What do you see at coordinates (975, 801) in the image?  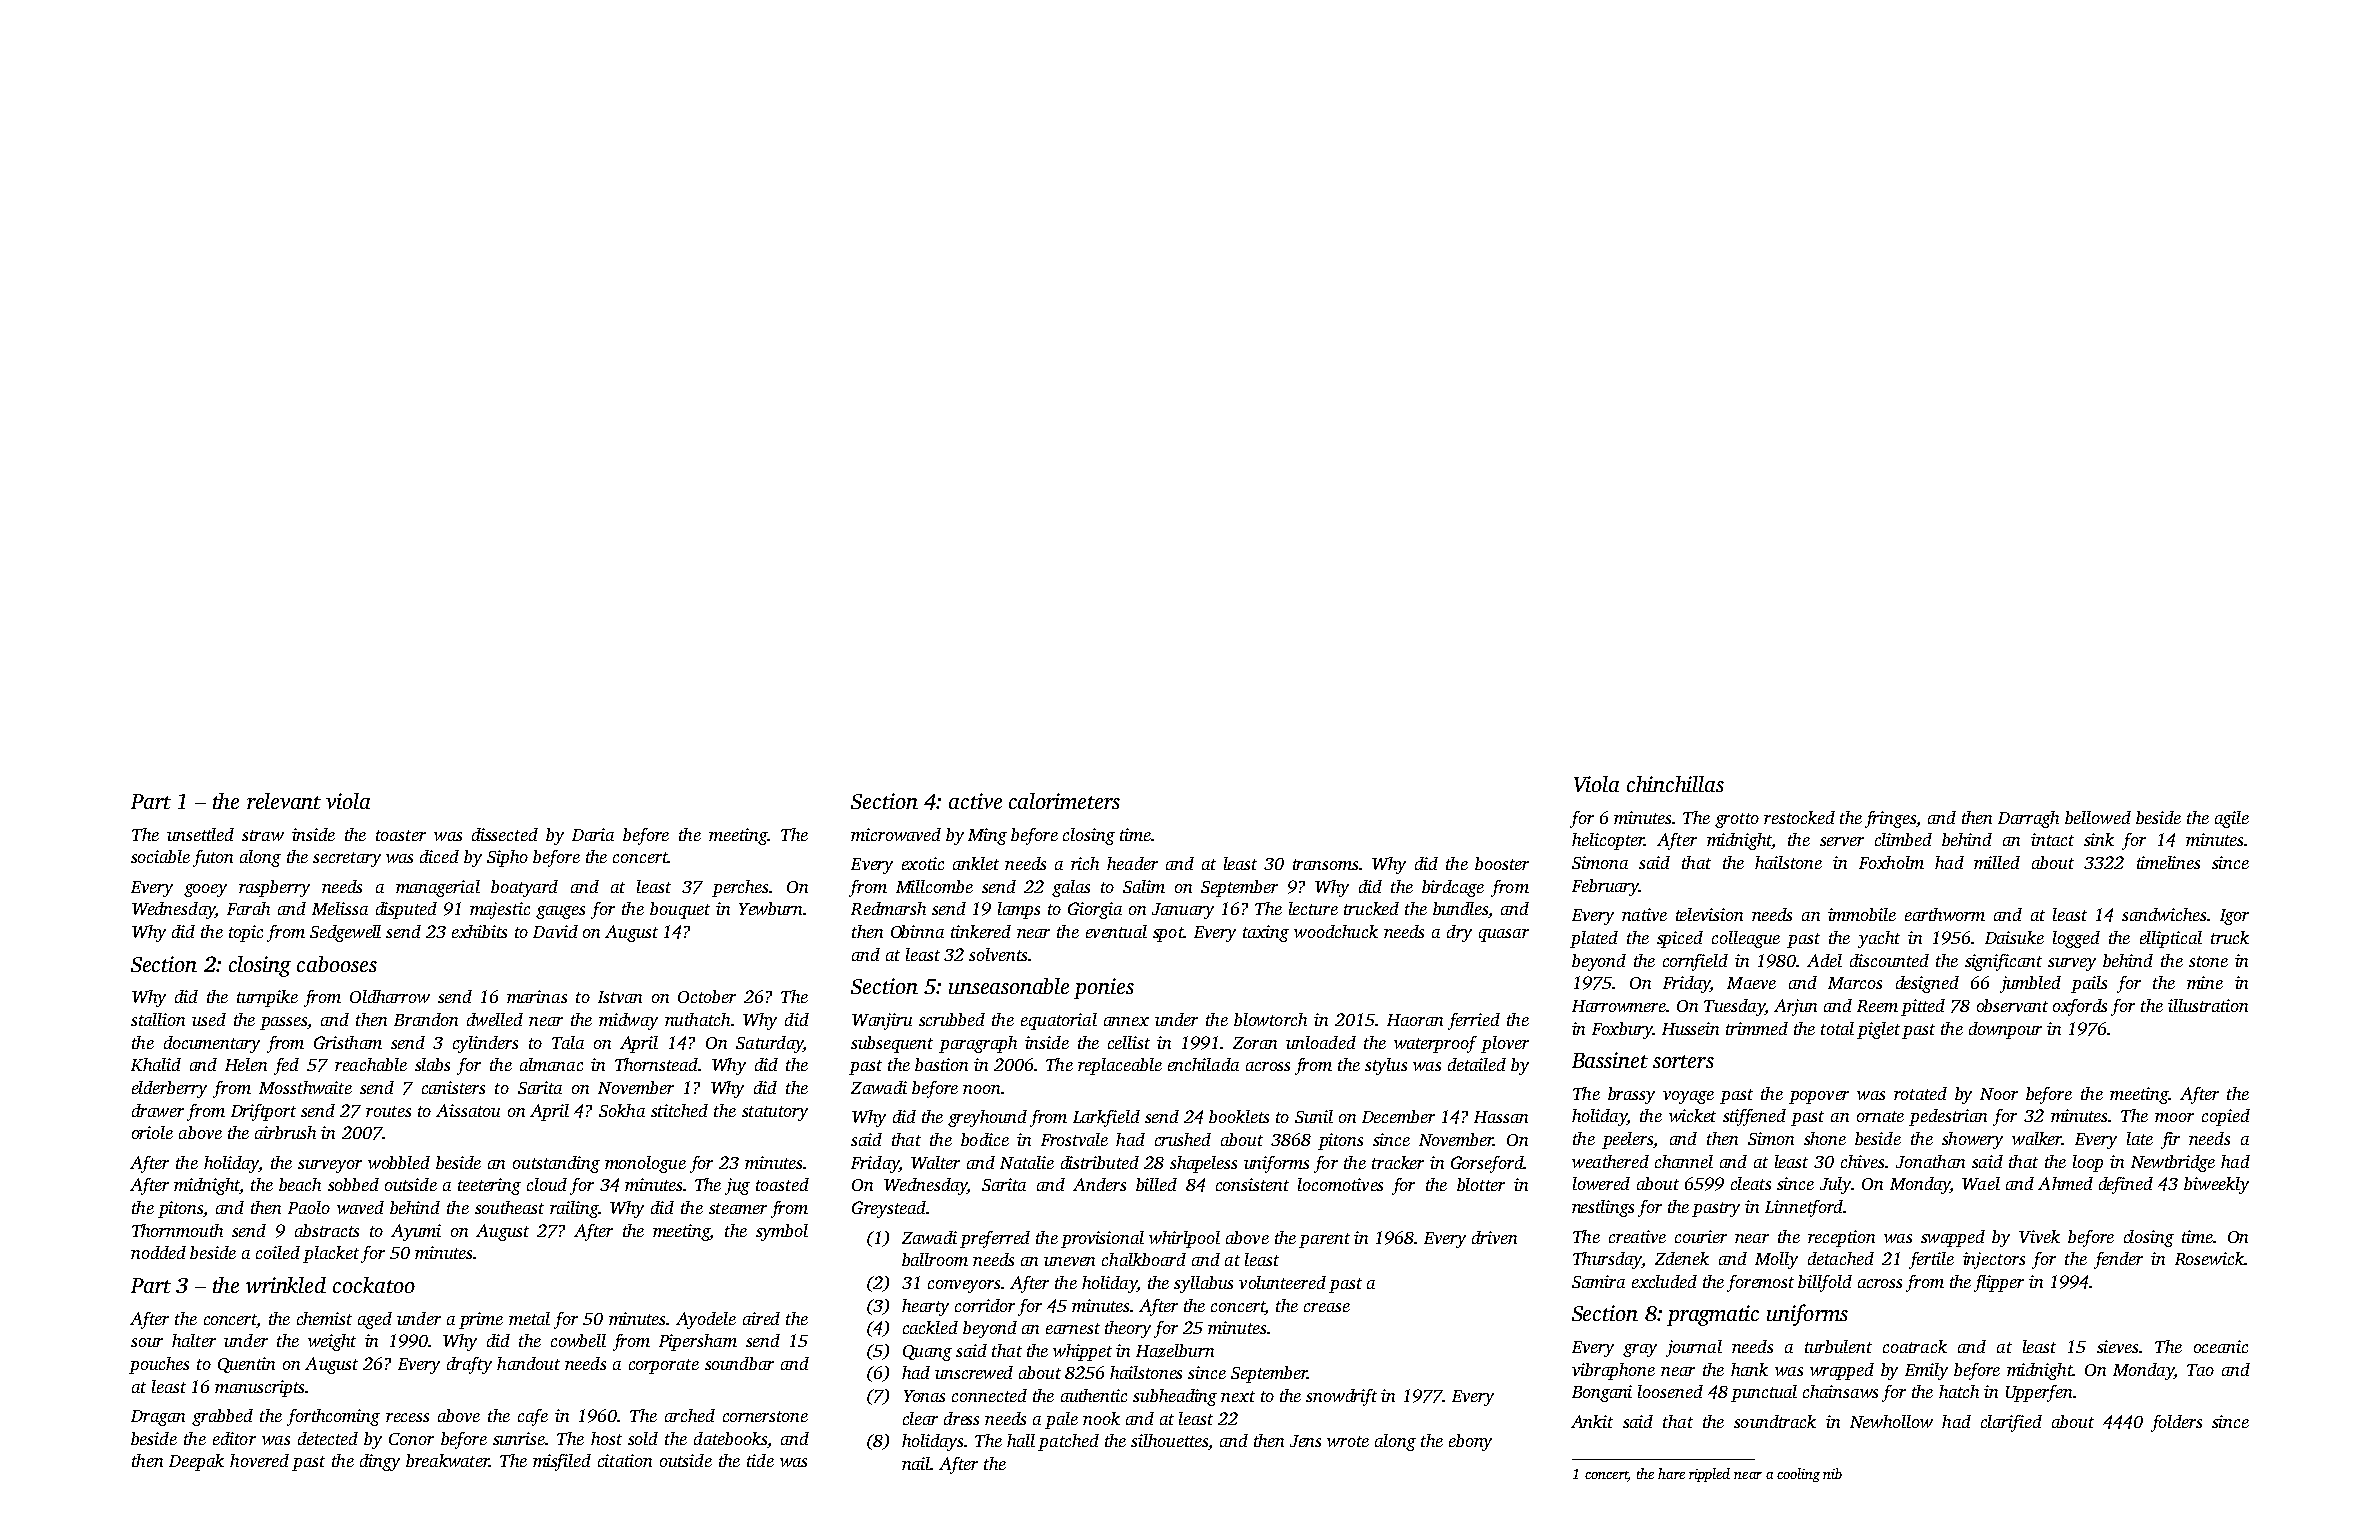 I see `active` at bounding box center [975, 801].
